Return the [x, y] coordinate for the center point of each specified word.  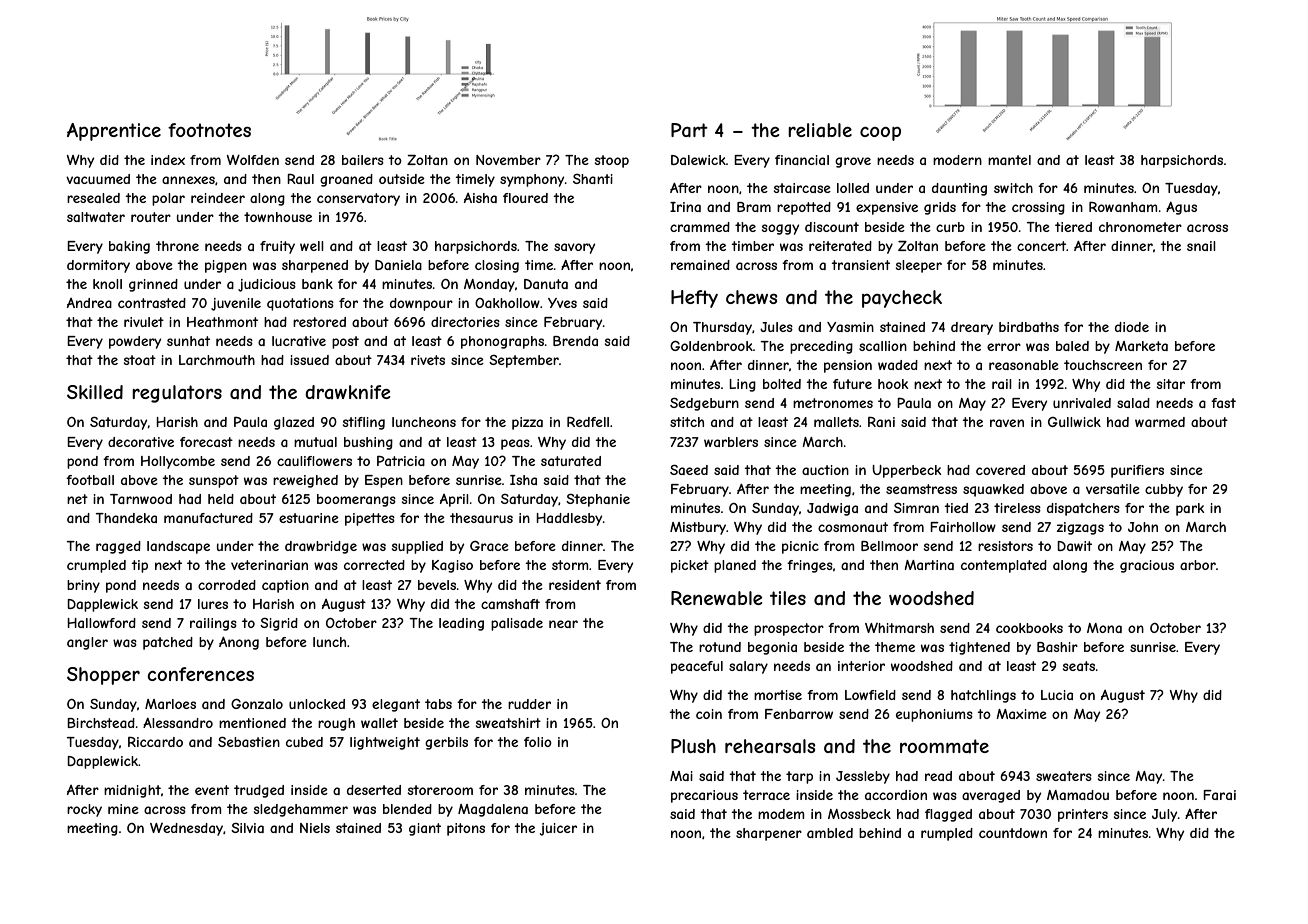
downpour [421, 304]
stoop [612, 161]
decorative [141, 442]
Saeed [689, 470]
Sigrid [279, 624]
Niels [315, 828]
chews [752, 297]
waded [898, 365]
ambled [830, 833]
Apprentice [114, 132]
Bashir [1057, 647]
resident [575, 585]
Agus [1181, 208]
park [1190, 509]
